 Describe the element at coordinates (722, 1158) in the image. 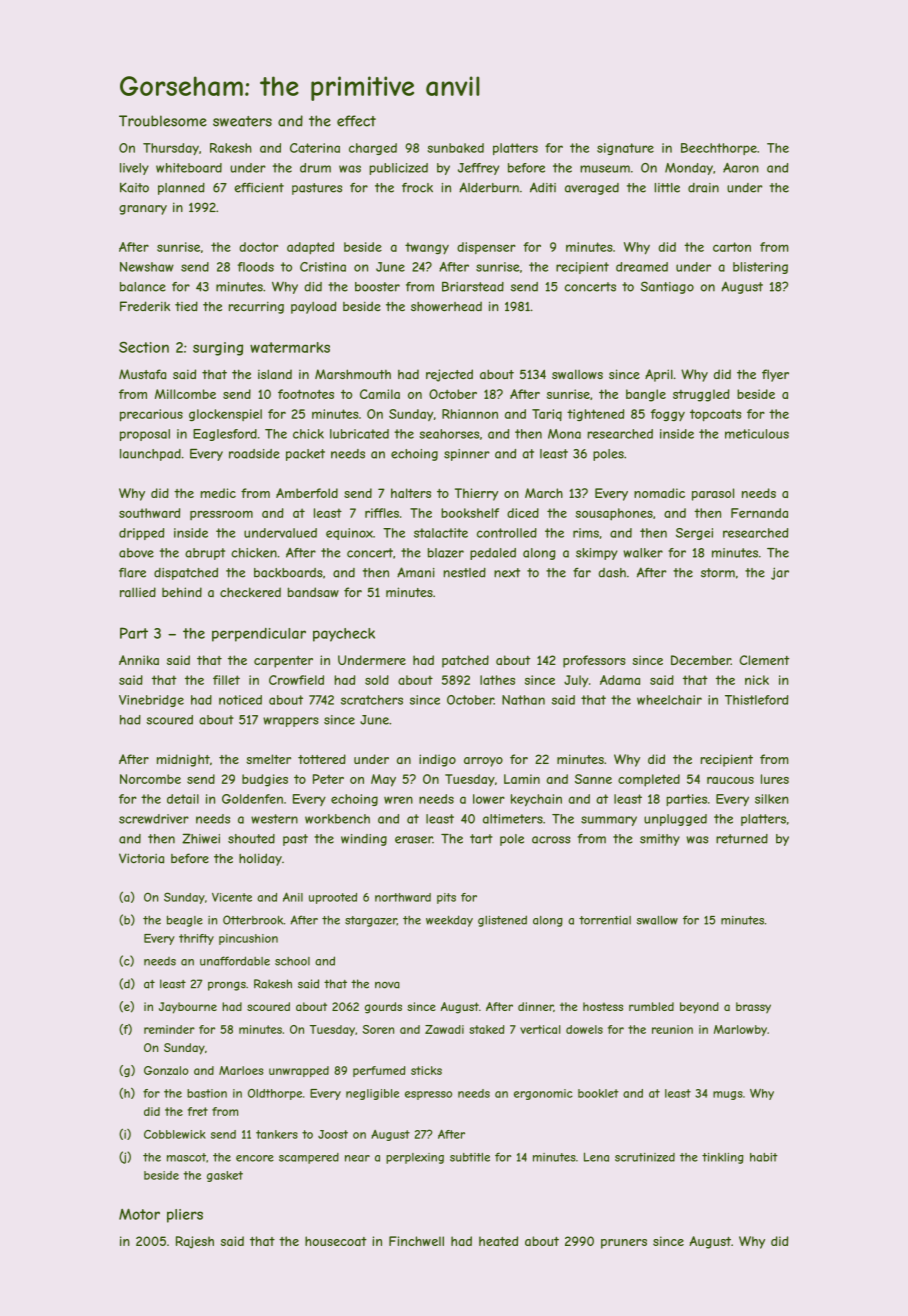

I see `tinkling` at that location.
